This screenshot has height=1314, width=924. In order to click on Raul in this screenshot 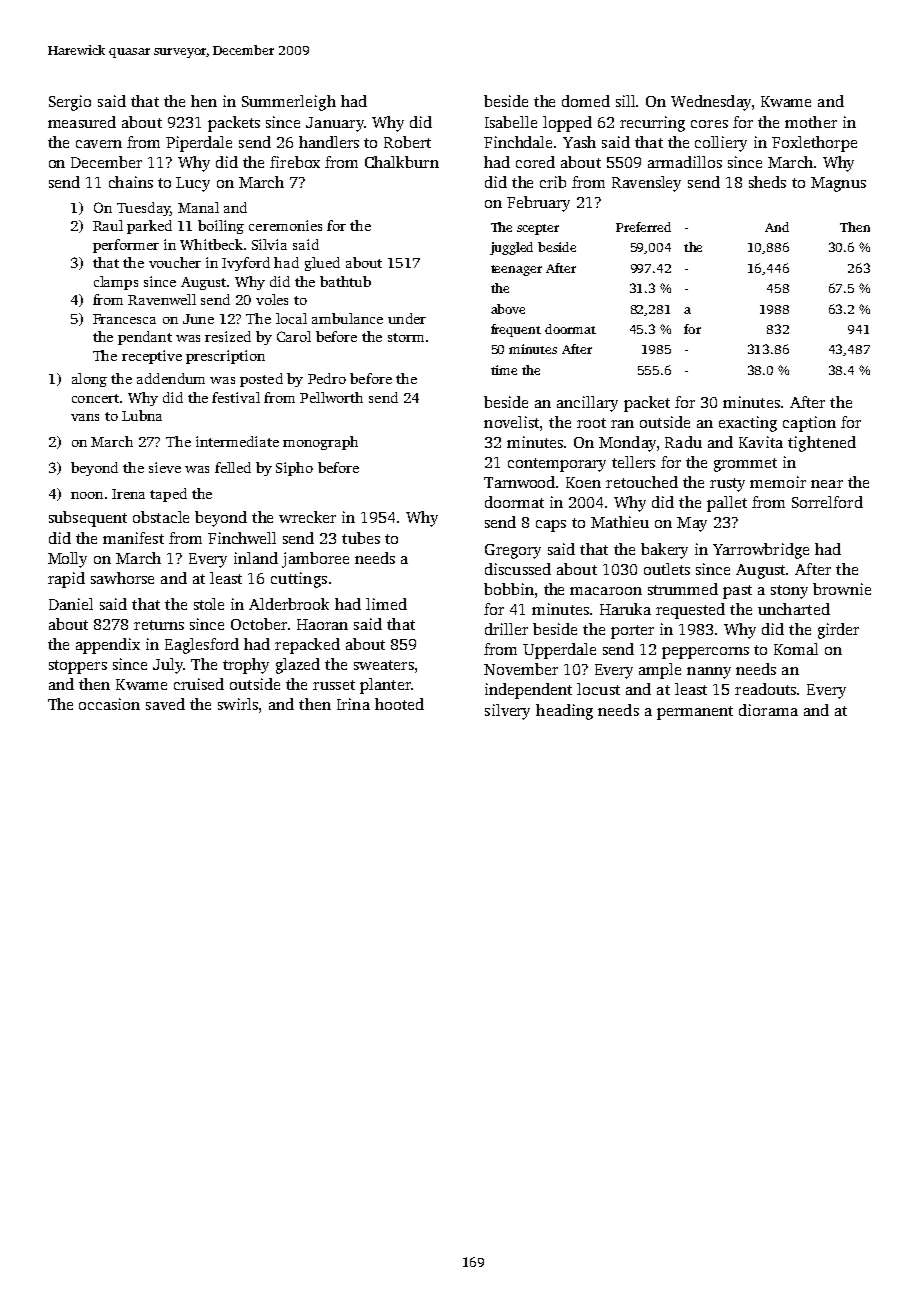, I will do `click(108, 225)`.
